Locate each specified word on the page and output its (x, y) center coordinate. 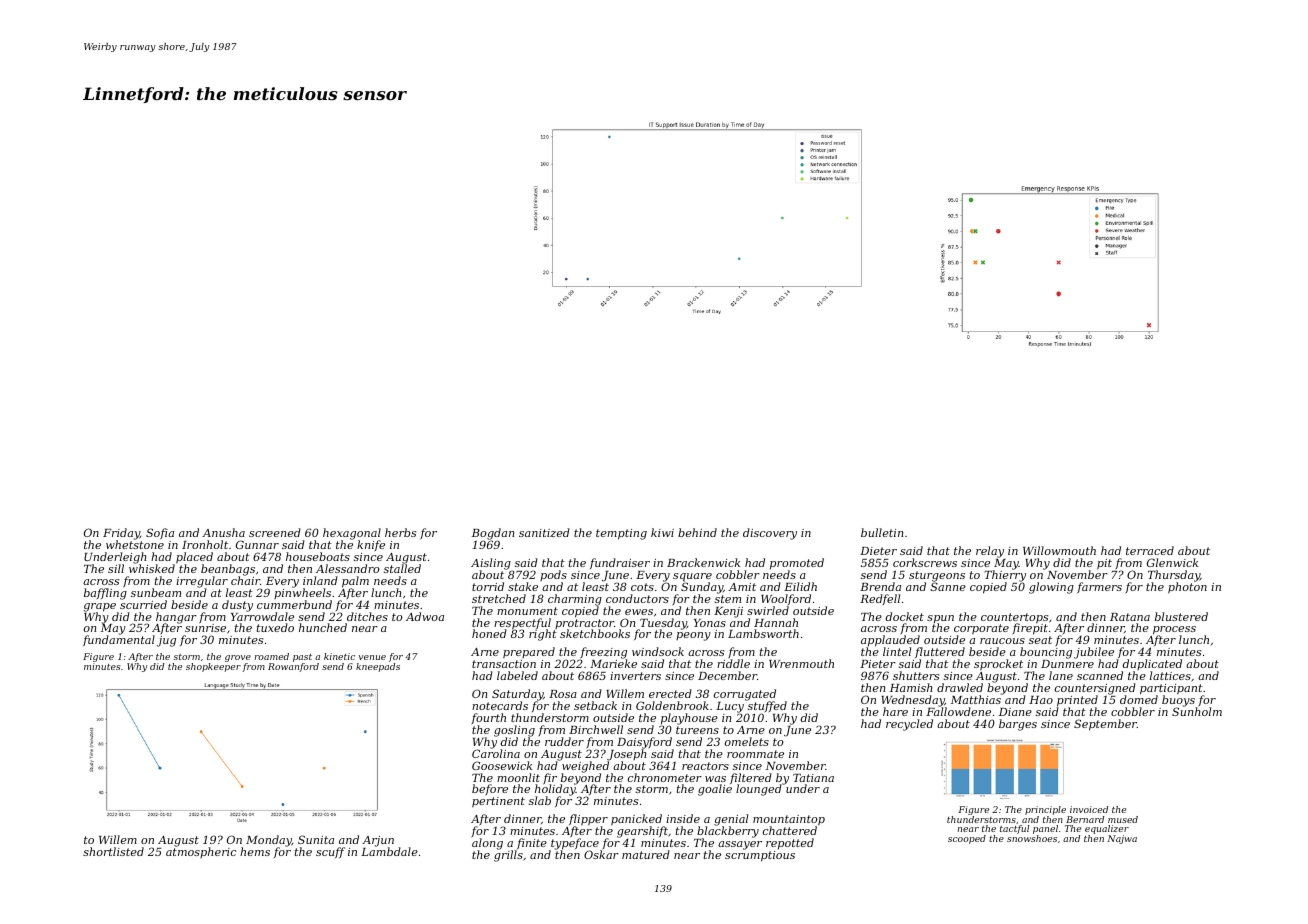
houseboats (318, 556)
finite (532, 843)
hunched (323, 627)
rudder (564, 741)
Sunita (316, 839)
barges (1018, 725)
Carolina (496, 753)
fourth (488, 718)
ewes (639, 612)
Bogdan (493, 534)
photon (1187, 587)
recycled (909, 725)
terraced (1150, 550)
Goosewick (502, 765)
